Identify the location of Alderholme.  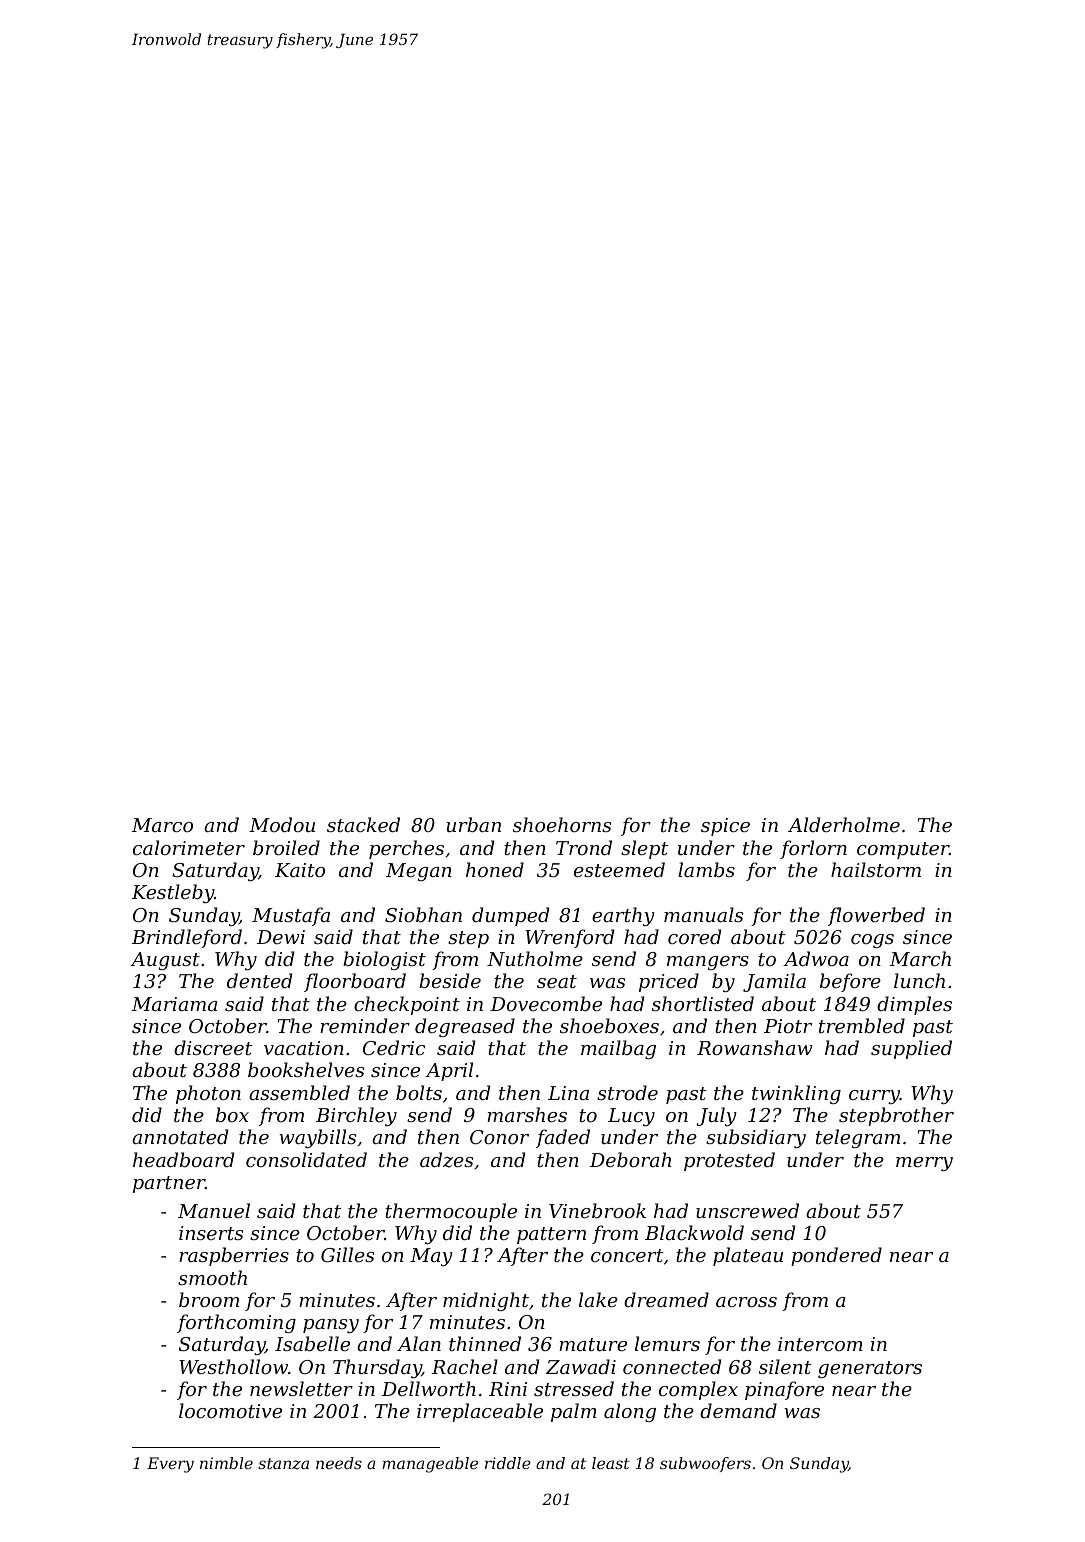
(844, 824).
